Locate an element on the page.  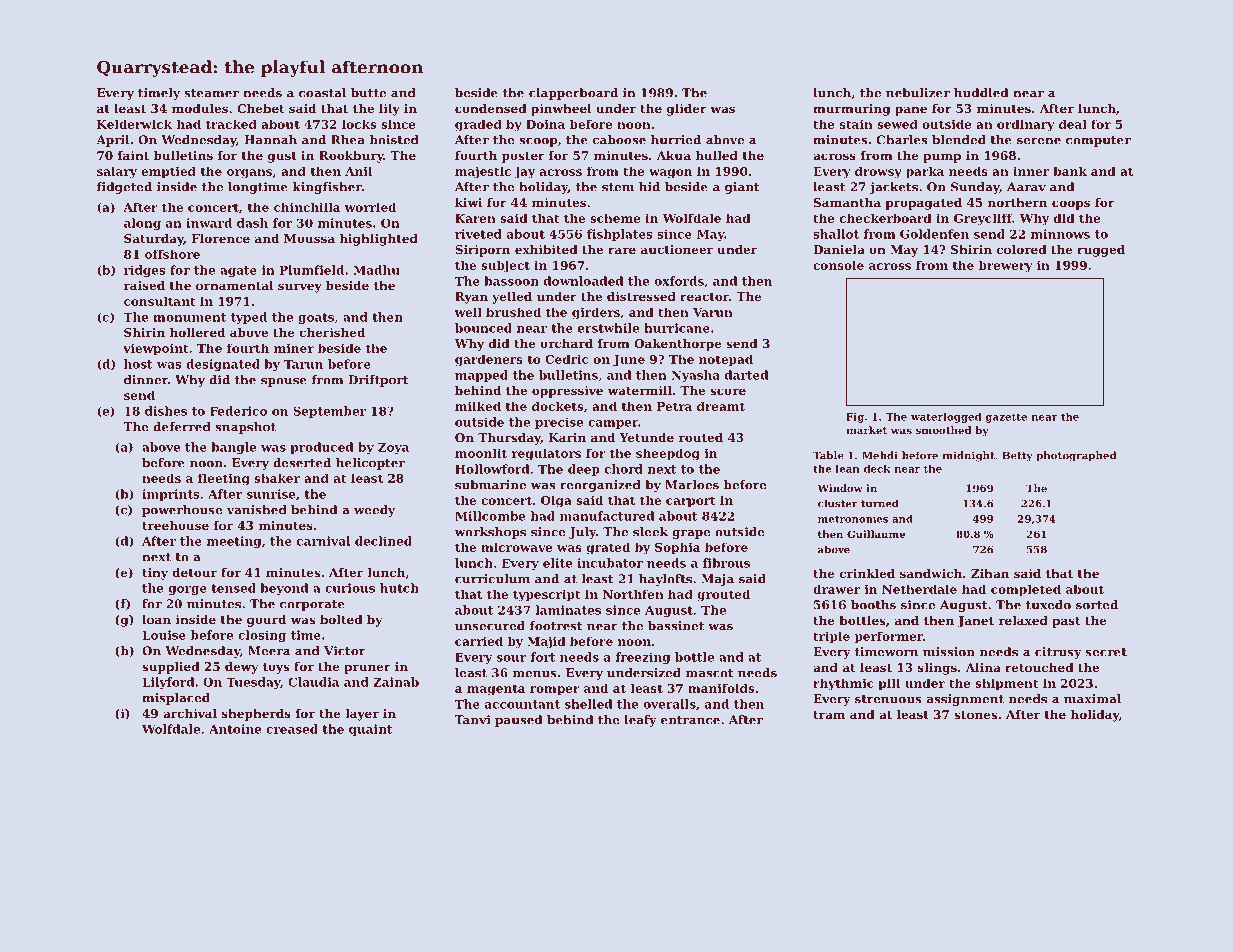
April is located at coordinates (112, 141).
